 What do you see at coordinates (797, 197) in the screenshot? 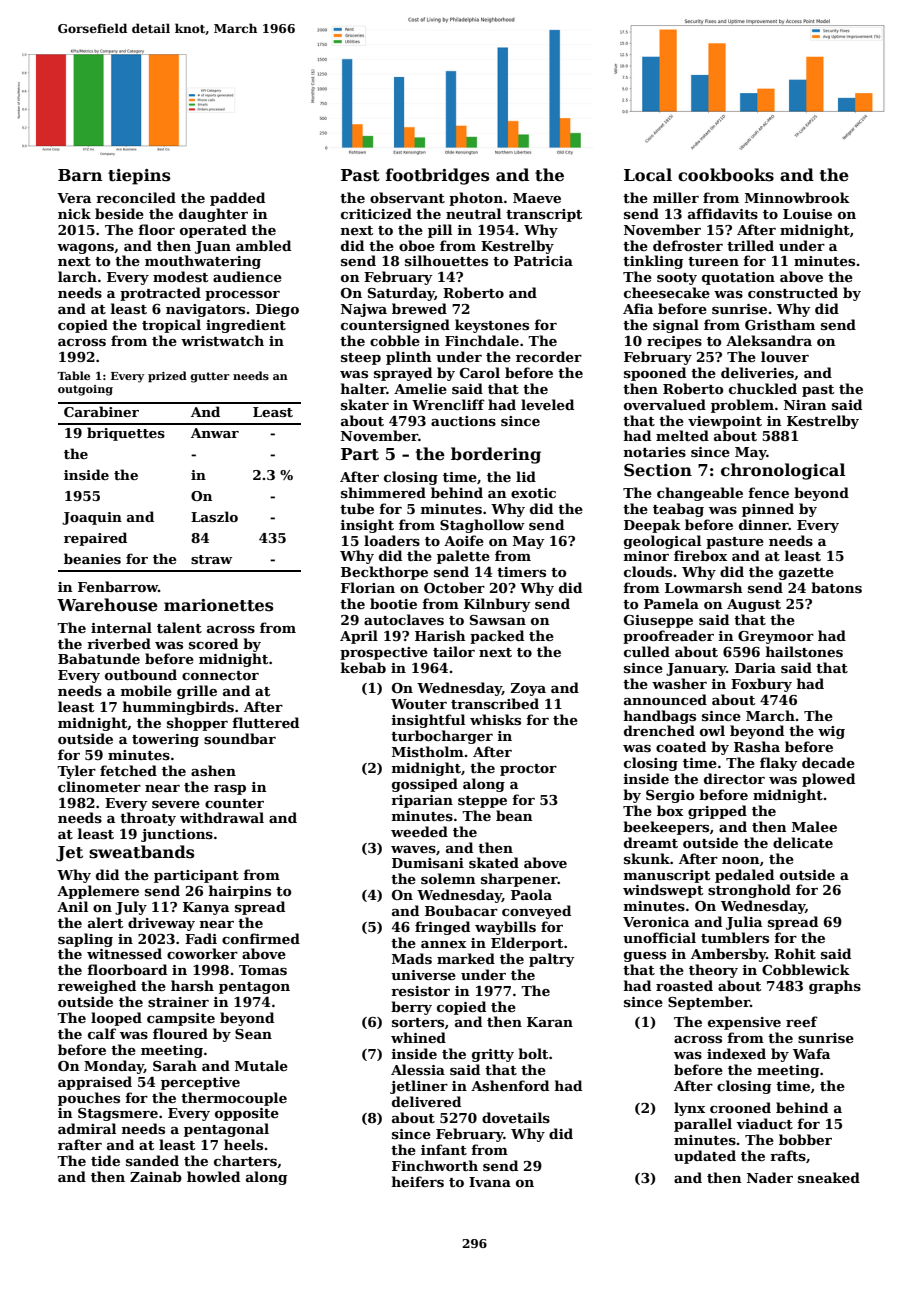
I see `Minnowbrook` at bounding box center [797, 197].
